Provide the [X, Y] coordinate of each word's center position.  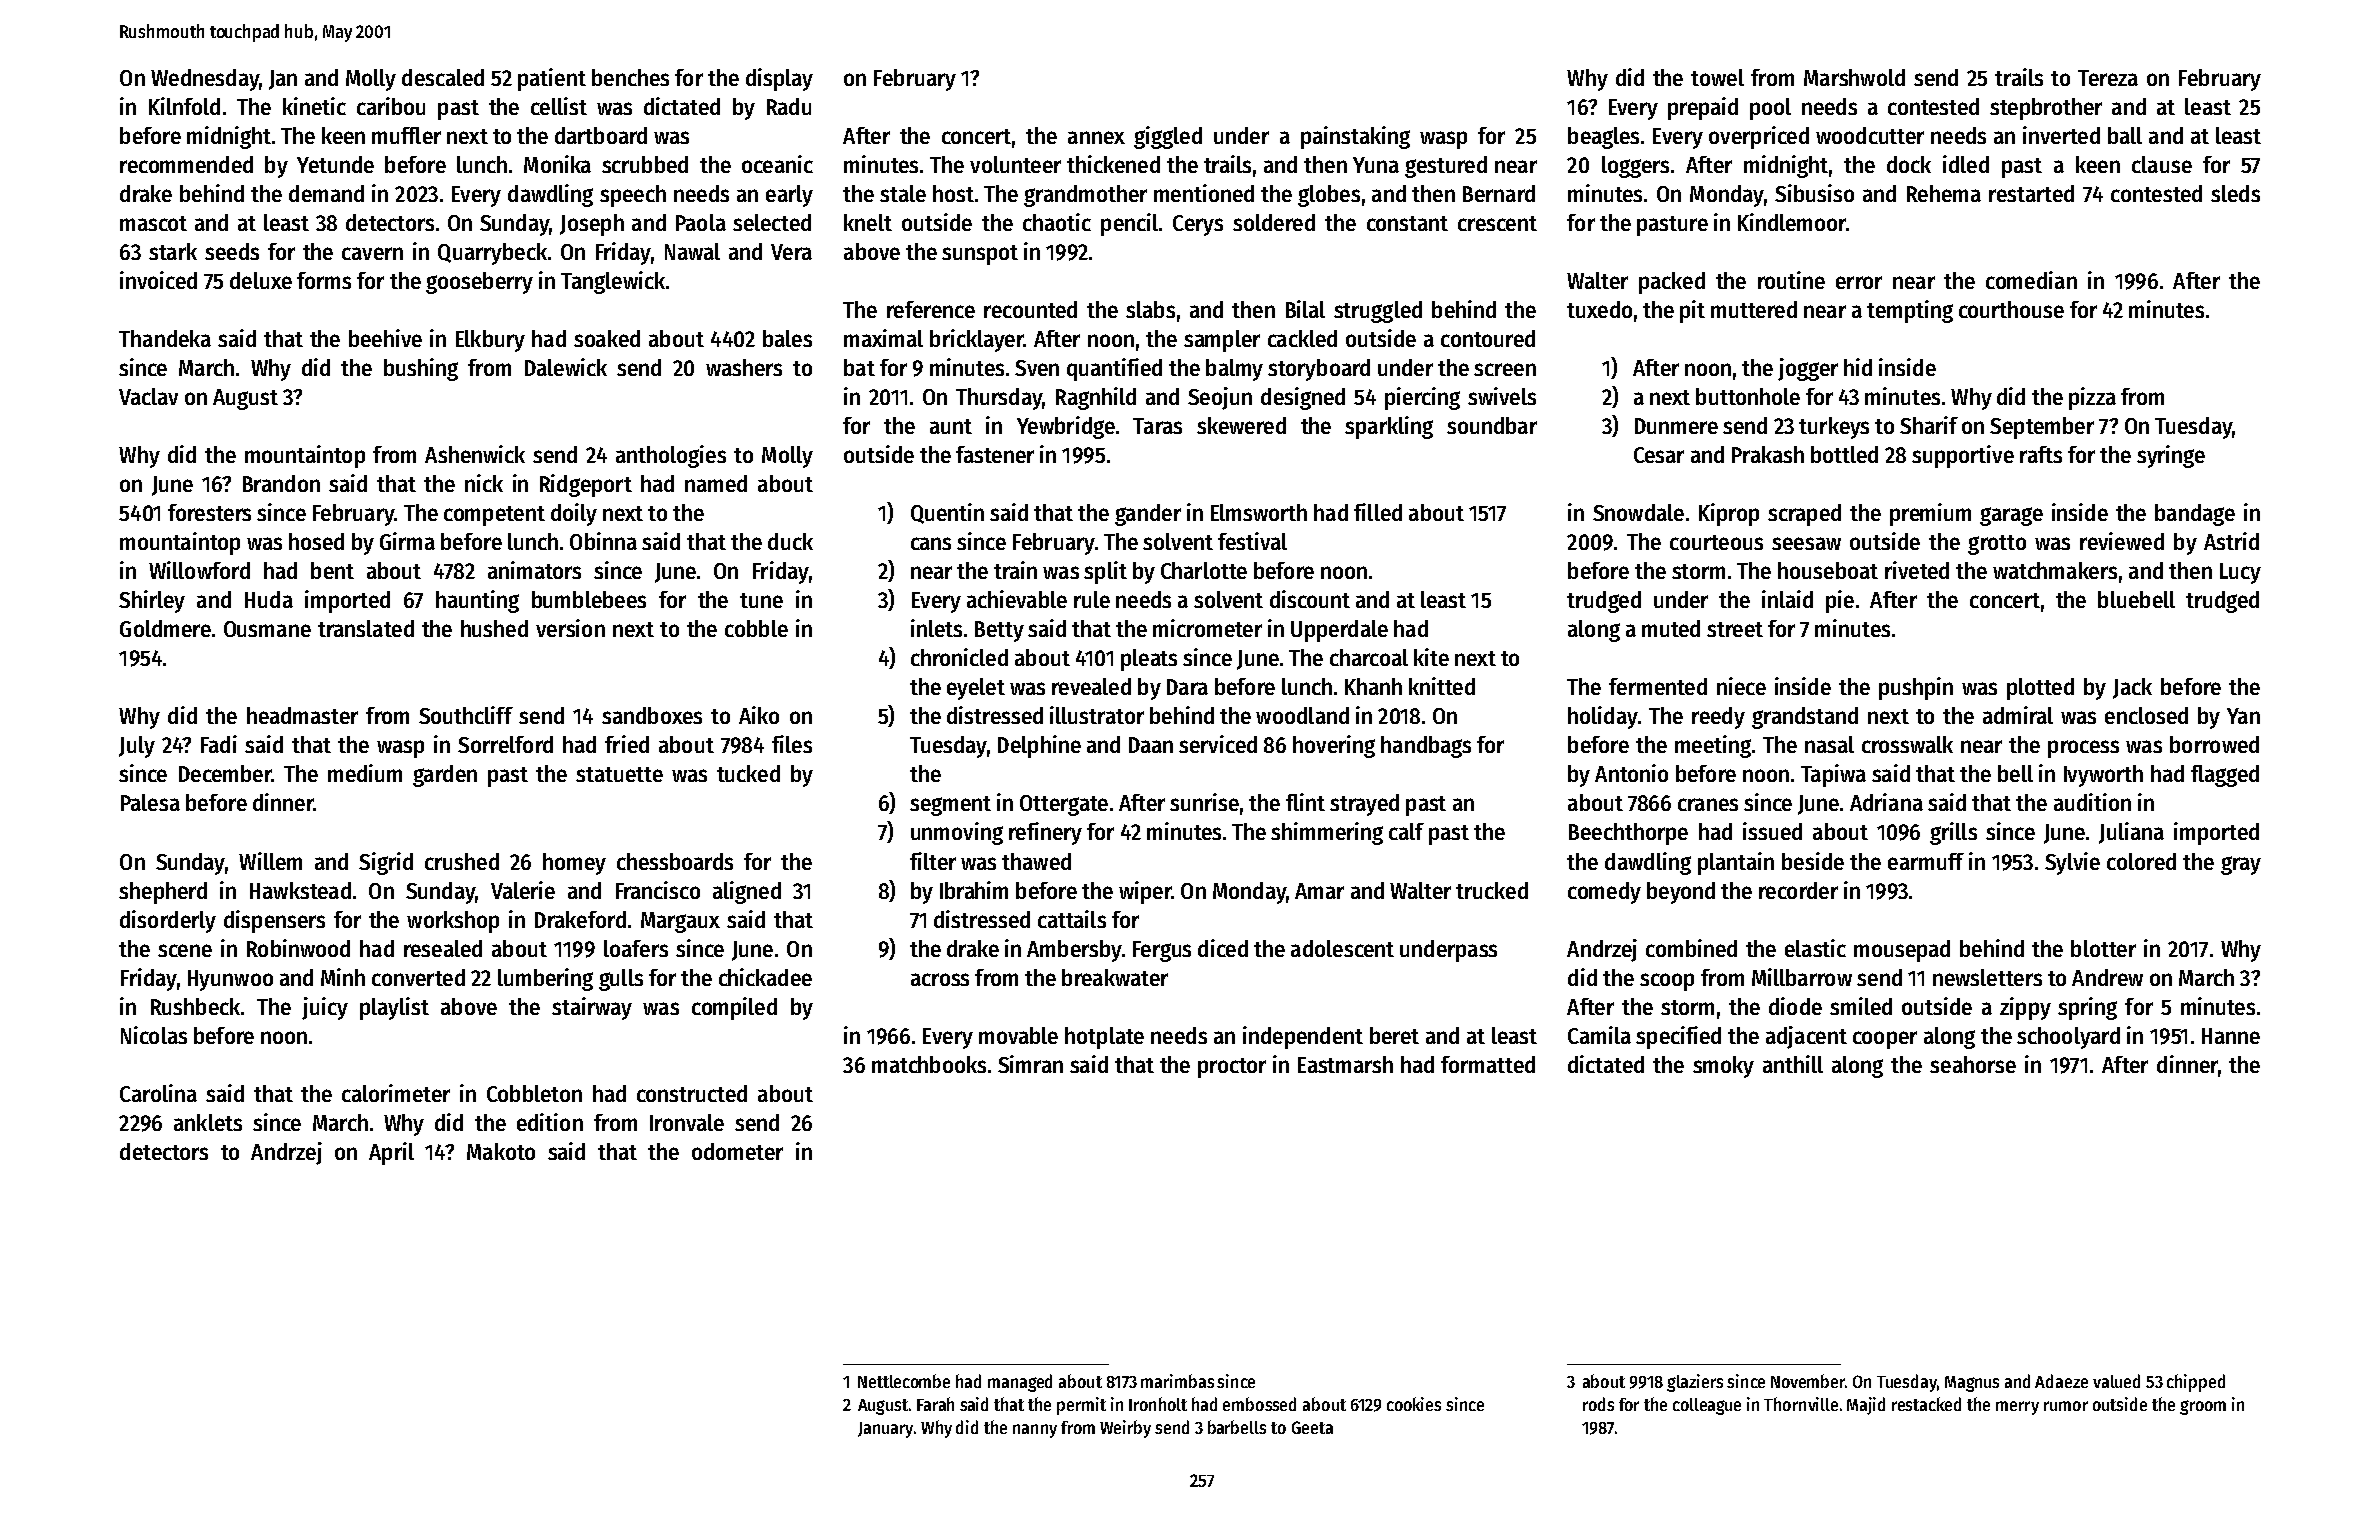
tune [761, 600]
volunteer [1015, 164]
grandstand [1805, 718]
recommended [186, 164]
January [885, 1430]
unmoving [957, 833]
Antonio [1631, 773]
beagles [1603, 138]
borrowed [2214, 744]
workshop [453, 922]
